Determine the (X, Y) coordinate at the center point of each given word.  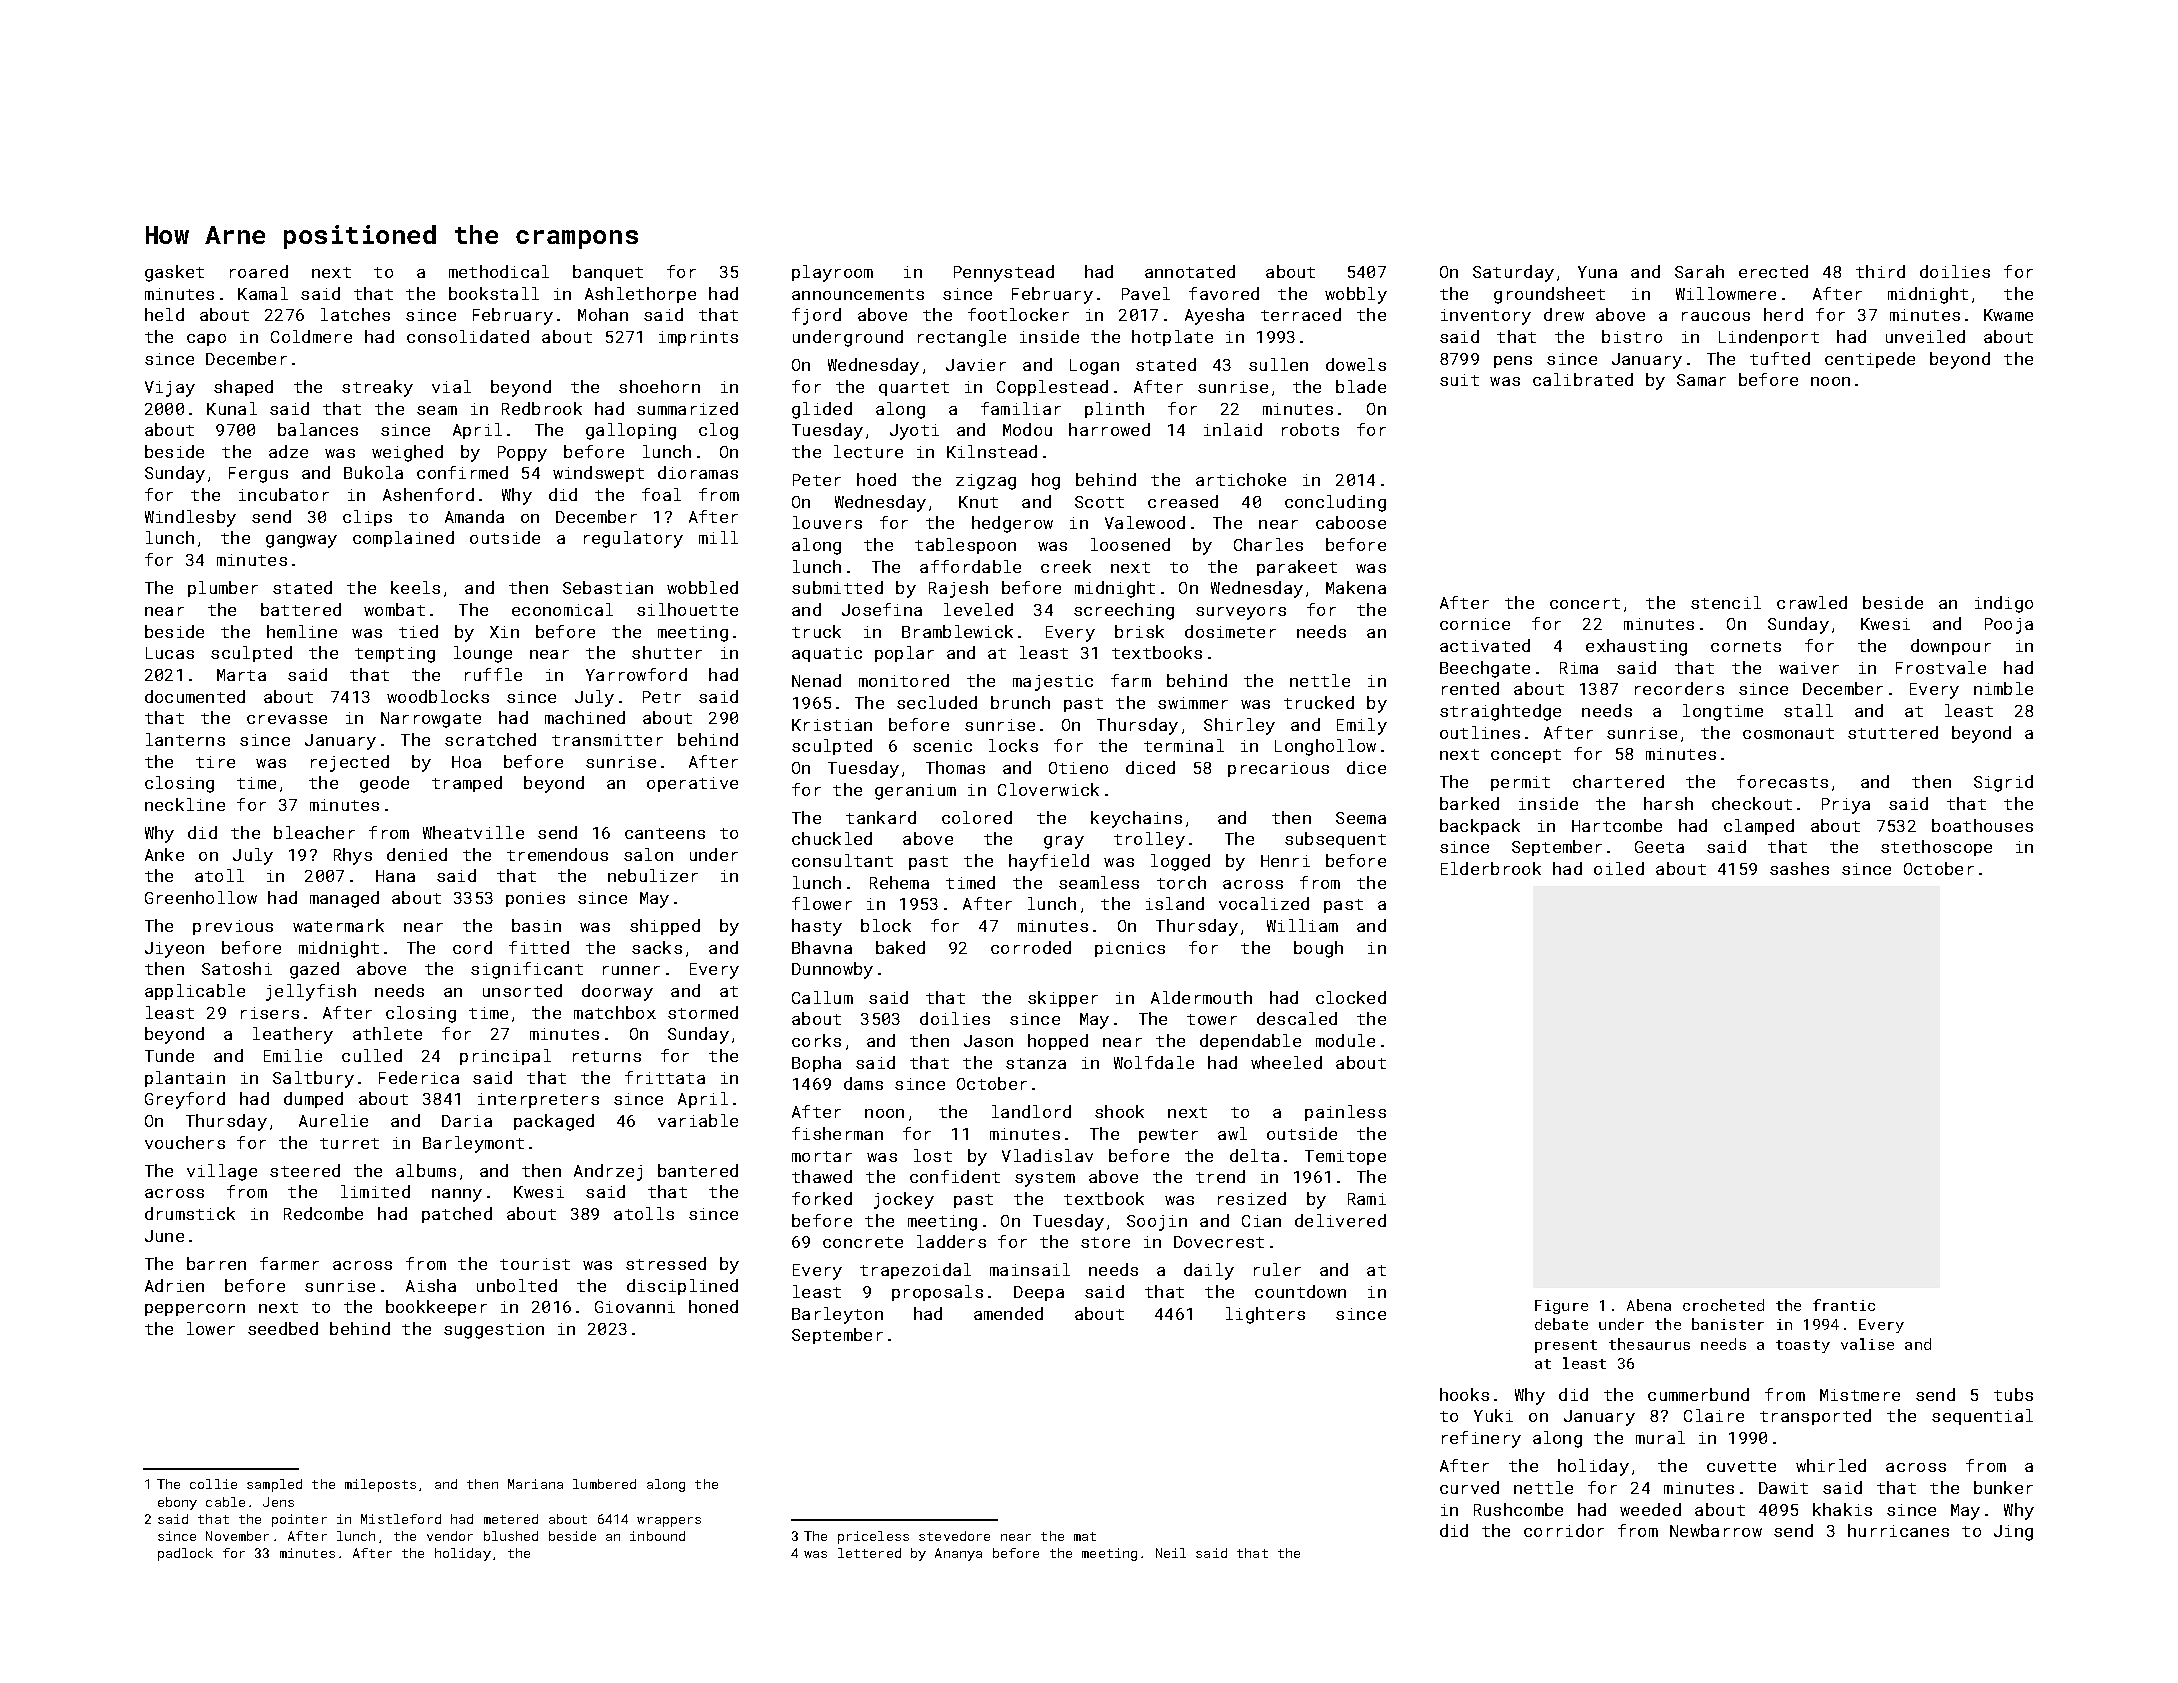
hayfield (1049, 862)
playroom (832, 273)
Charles (1268, 544)
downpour (1951, 647)
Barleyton (837, 1315)
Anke (164, 854)
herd (1783, 314)
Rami (1367, 1199)
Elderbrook (1491, 868)
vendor (450, 1536)
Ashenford (428, 494)
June (164, 1236)
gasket (174, 273)
